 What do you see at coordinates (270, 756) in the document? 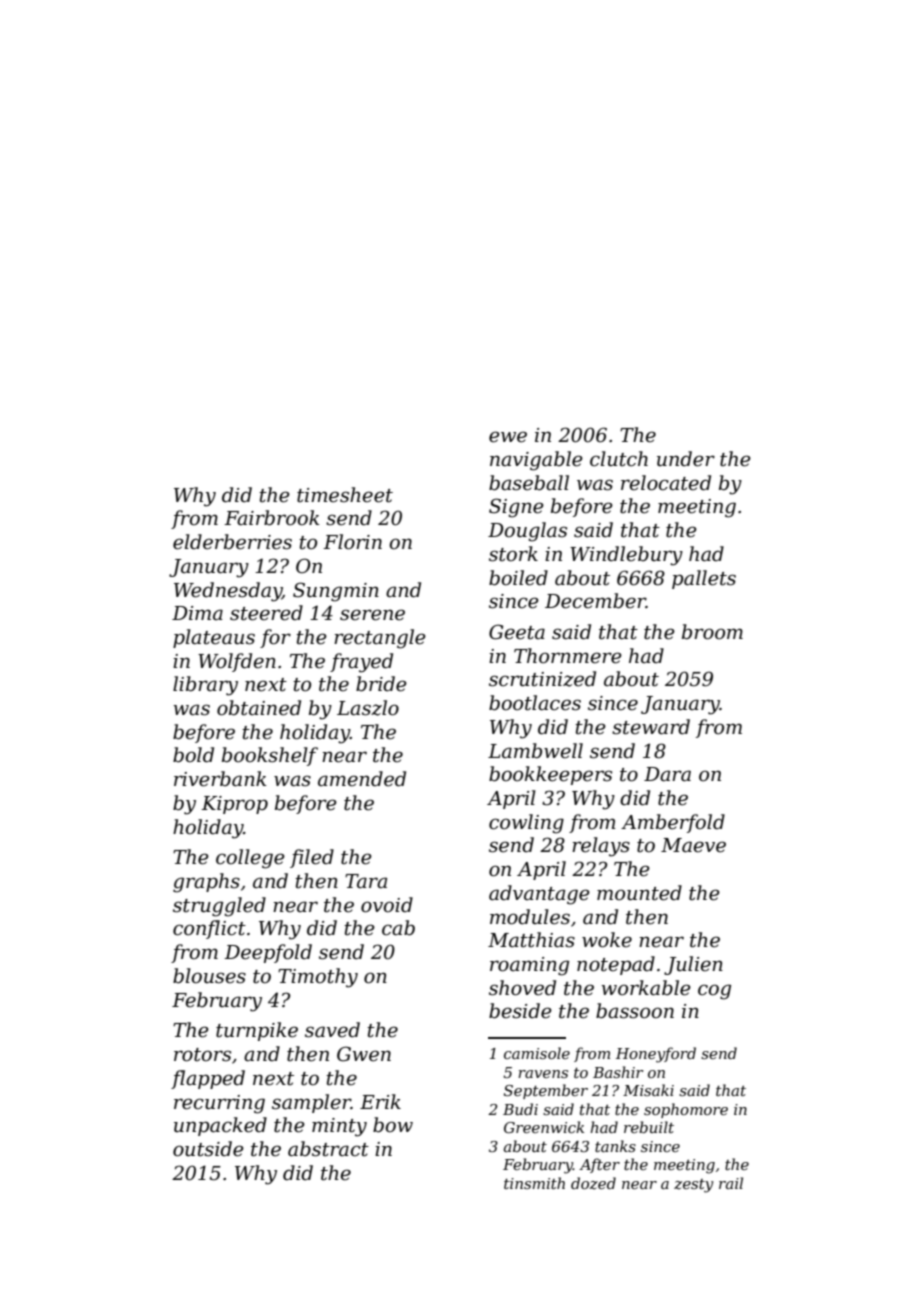
I see `bookshelf` at bounding box center [270, 756].
